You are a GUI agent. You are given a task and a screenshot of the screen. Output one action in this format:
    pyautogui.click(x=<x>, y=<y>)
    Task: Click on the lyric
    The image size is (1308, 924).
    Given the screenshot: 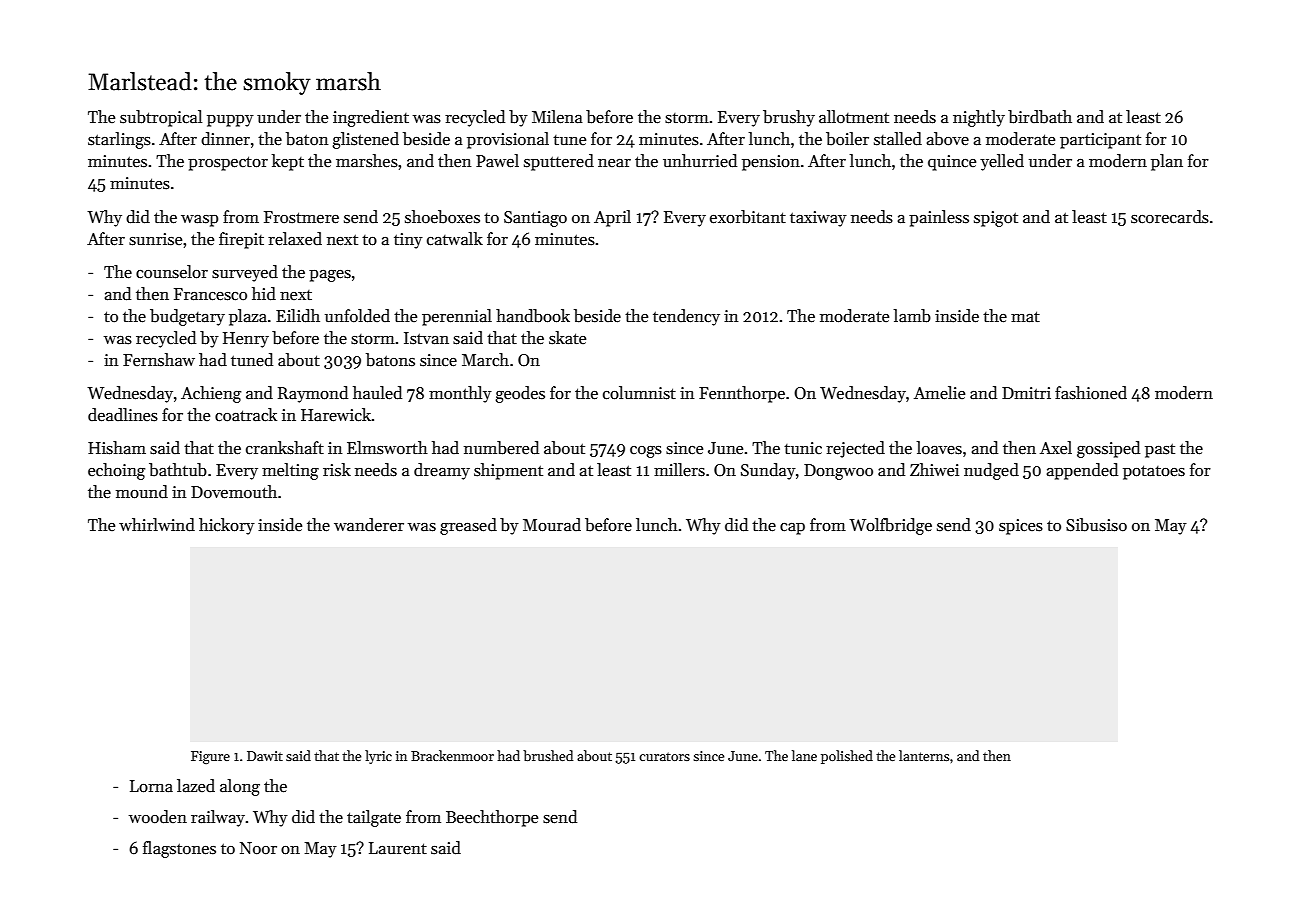 What is the action you would take?
    pyautogui.click(x=378, y=757)
